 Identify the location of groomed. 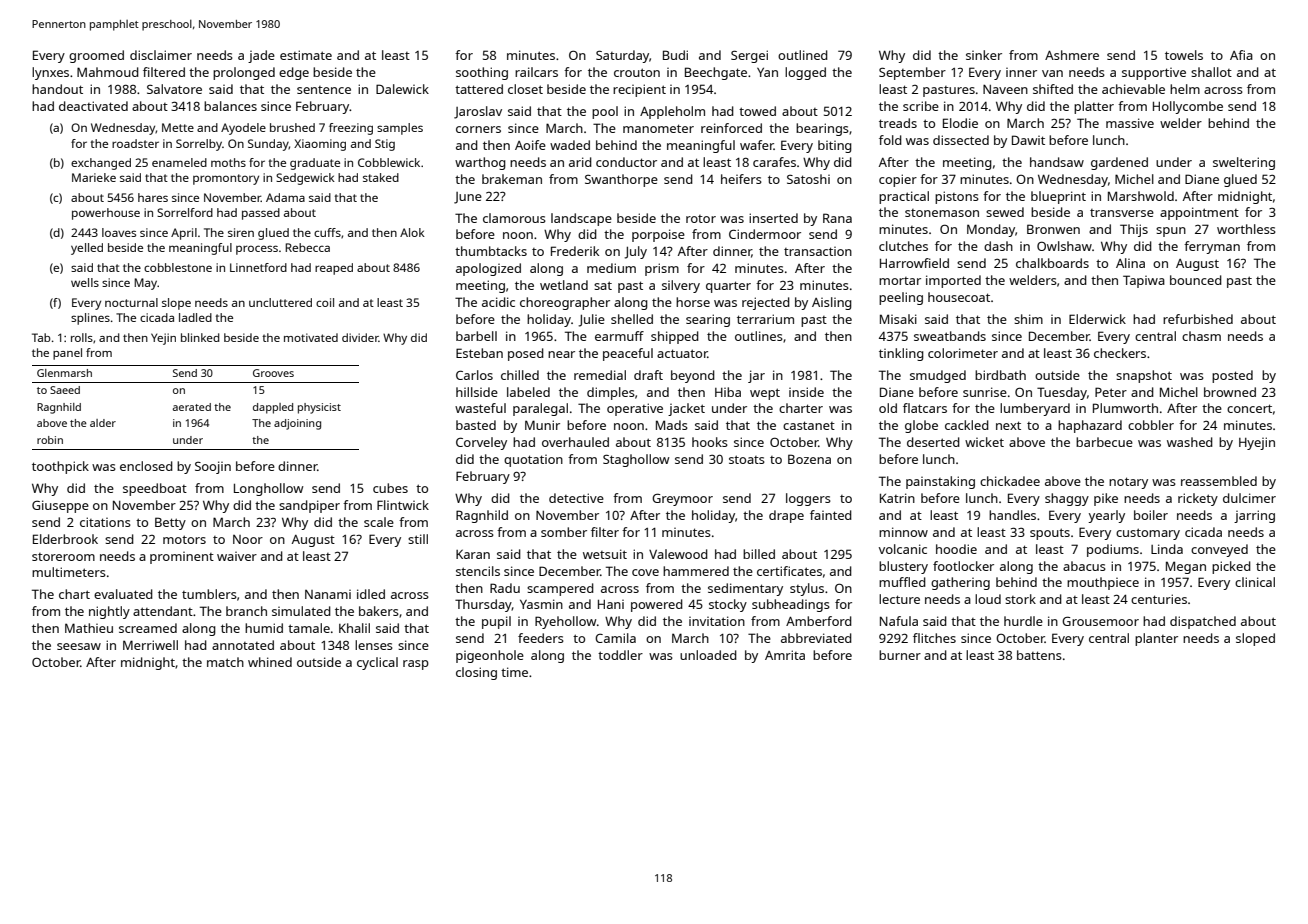
(96, 56).
